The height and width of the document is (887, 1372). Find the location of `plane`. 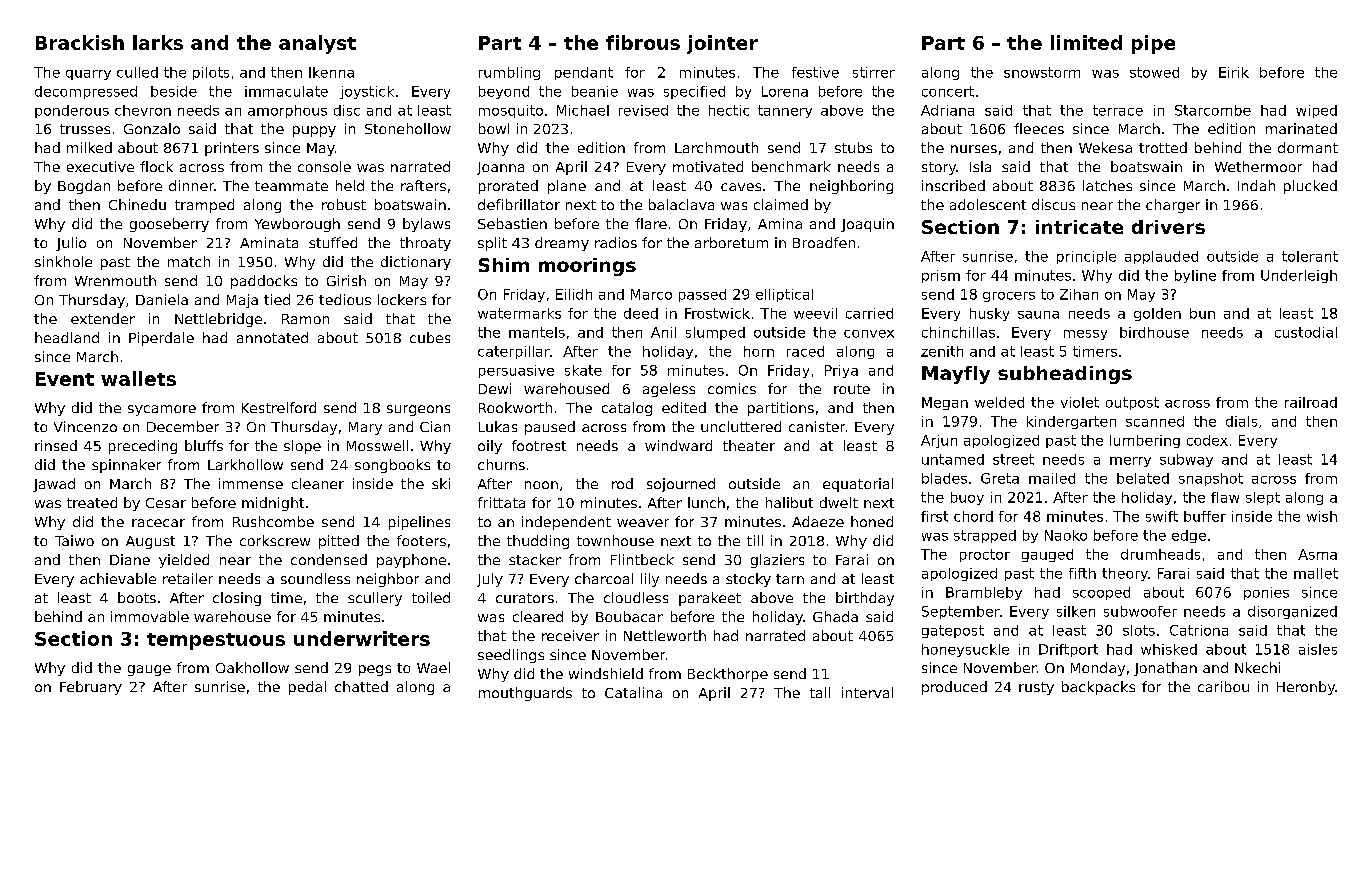

plane is located at coordinates (567, 187).
